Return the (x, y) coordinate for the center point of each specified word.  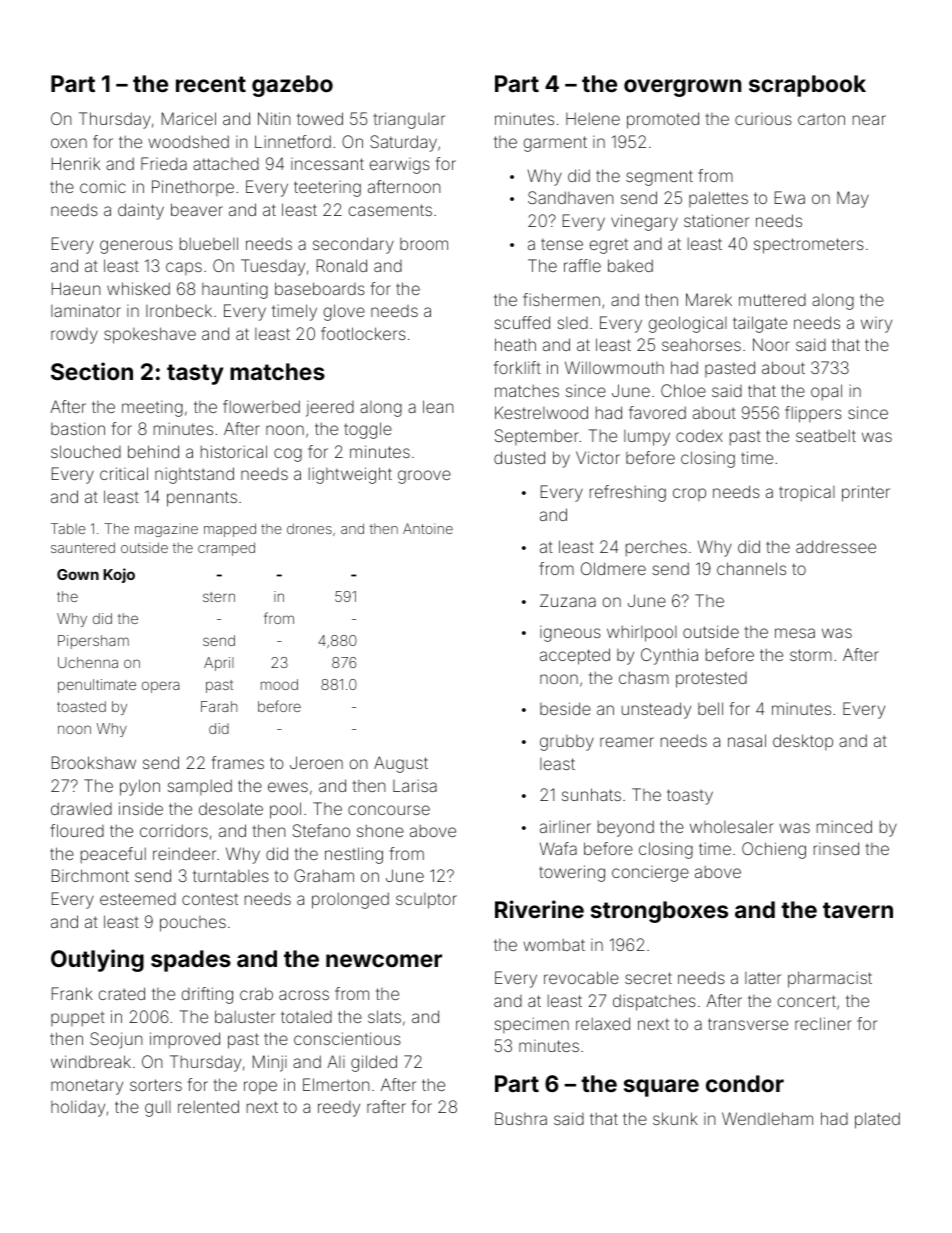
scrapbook (807, 86)
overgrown (682, 88)
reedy (339, 1109)
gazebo (292, 86)
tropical (807, 493)
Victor (598, 457)
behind (153, 451)
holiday (78, 1108)
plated (877, 1120)
